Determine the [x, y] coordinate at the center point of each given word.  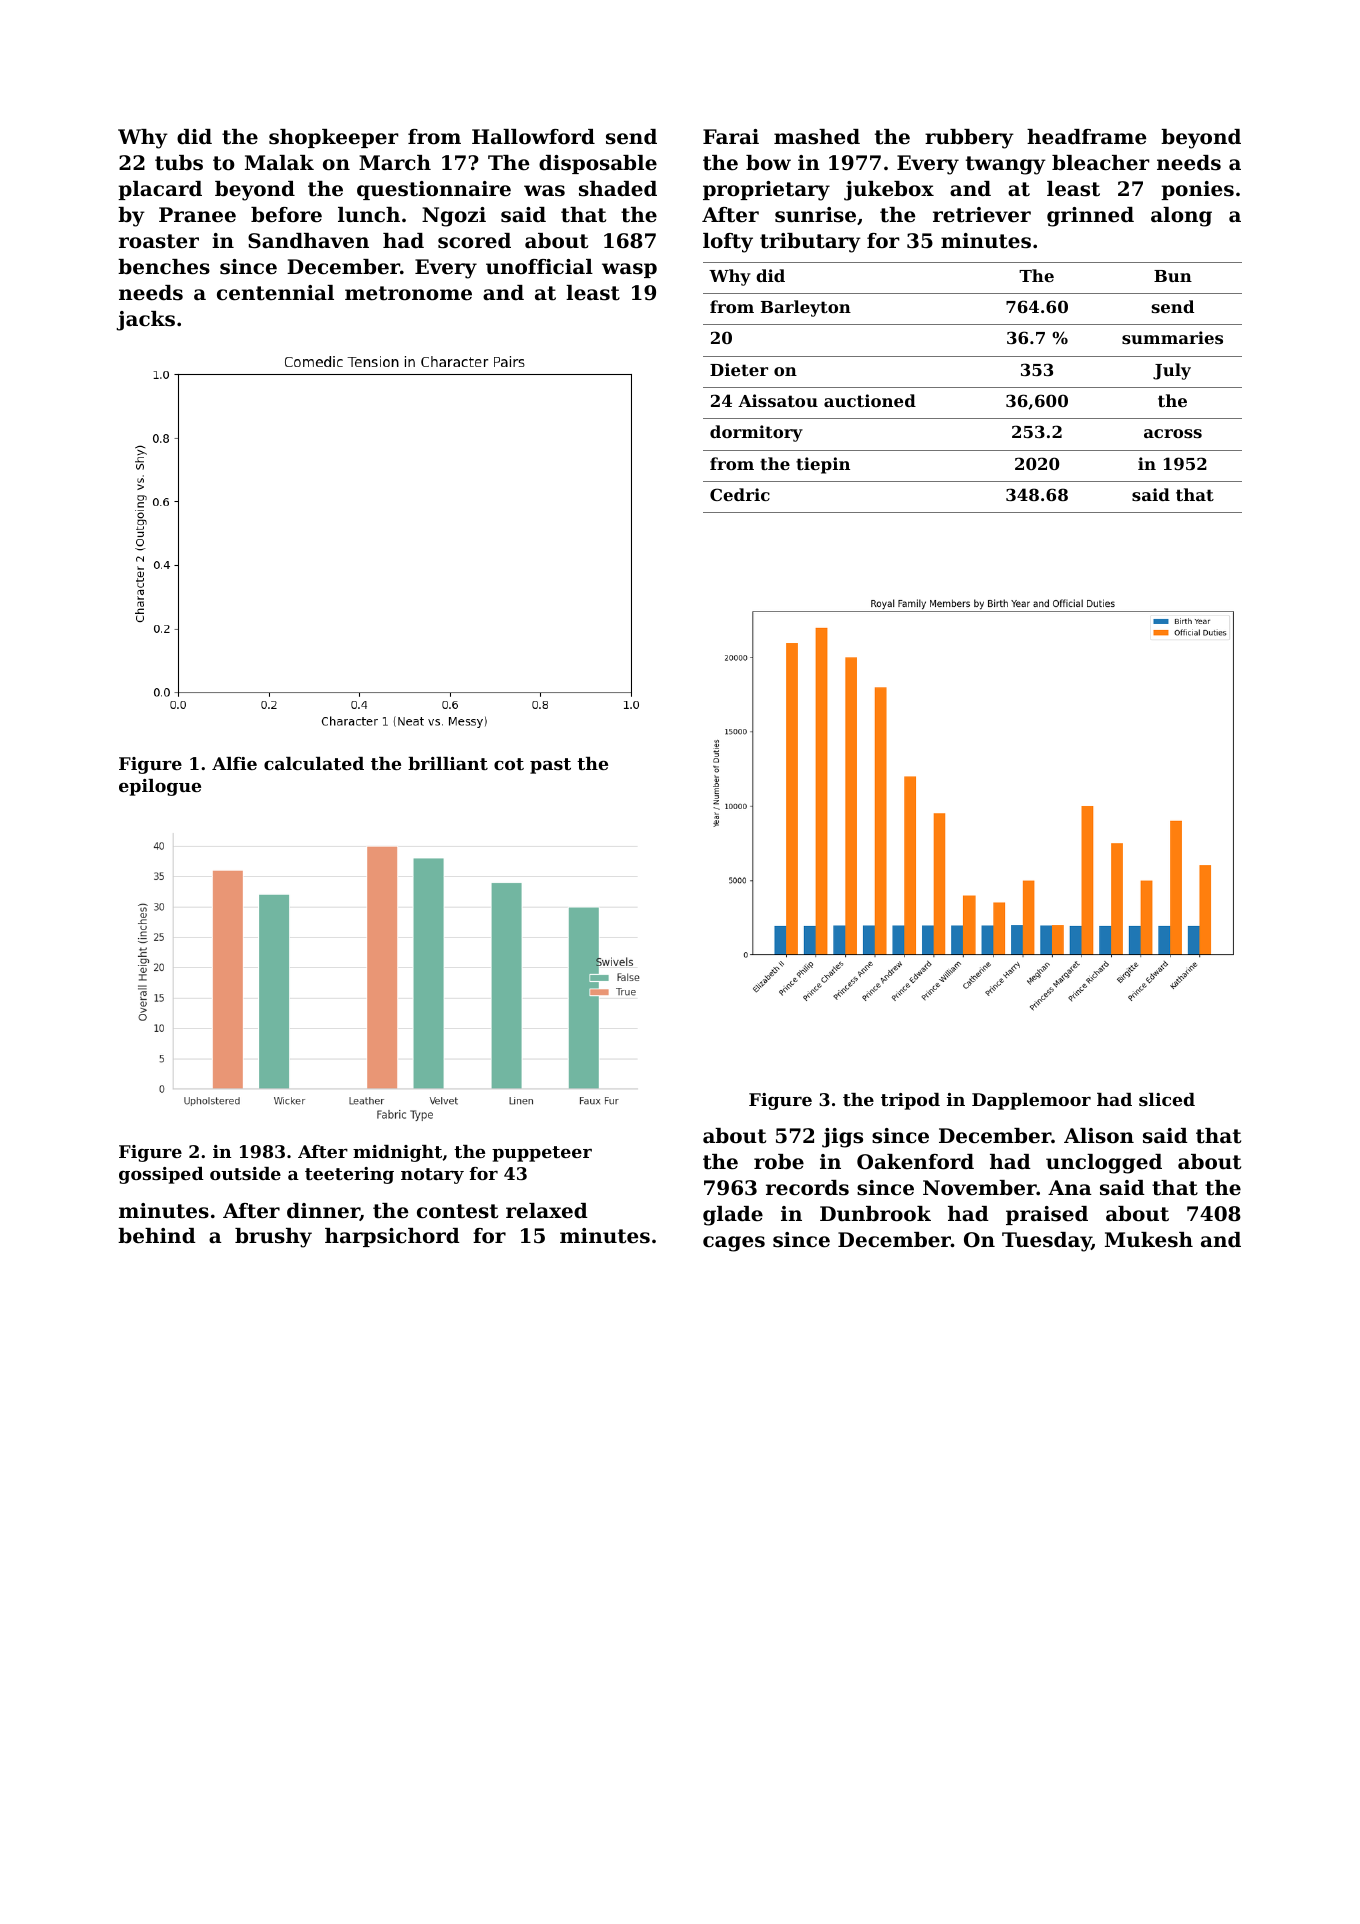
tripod [910, 1101]
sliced [1167, 1099]
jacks [146, 321]
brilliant [448, 763]
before [286, 215]
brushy [273, 1238]
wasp [629, 270]
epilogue [160, 787]
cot [509, 764]
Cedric [740, 494]
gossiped [161, 1175]
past [550, 766]
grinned [1090, 217]
